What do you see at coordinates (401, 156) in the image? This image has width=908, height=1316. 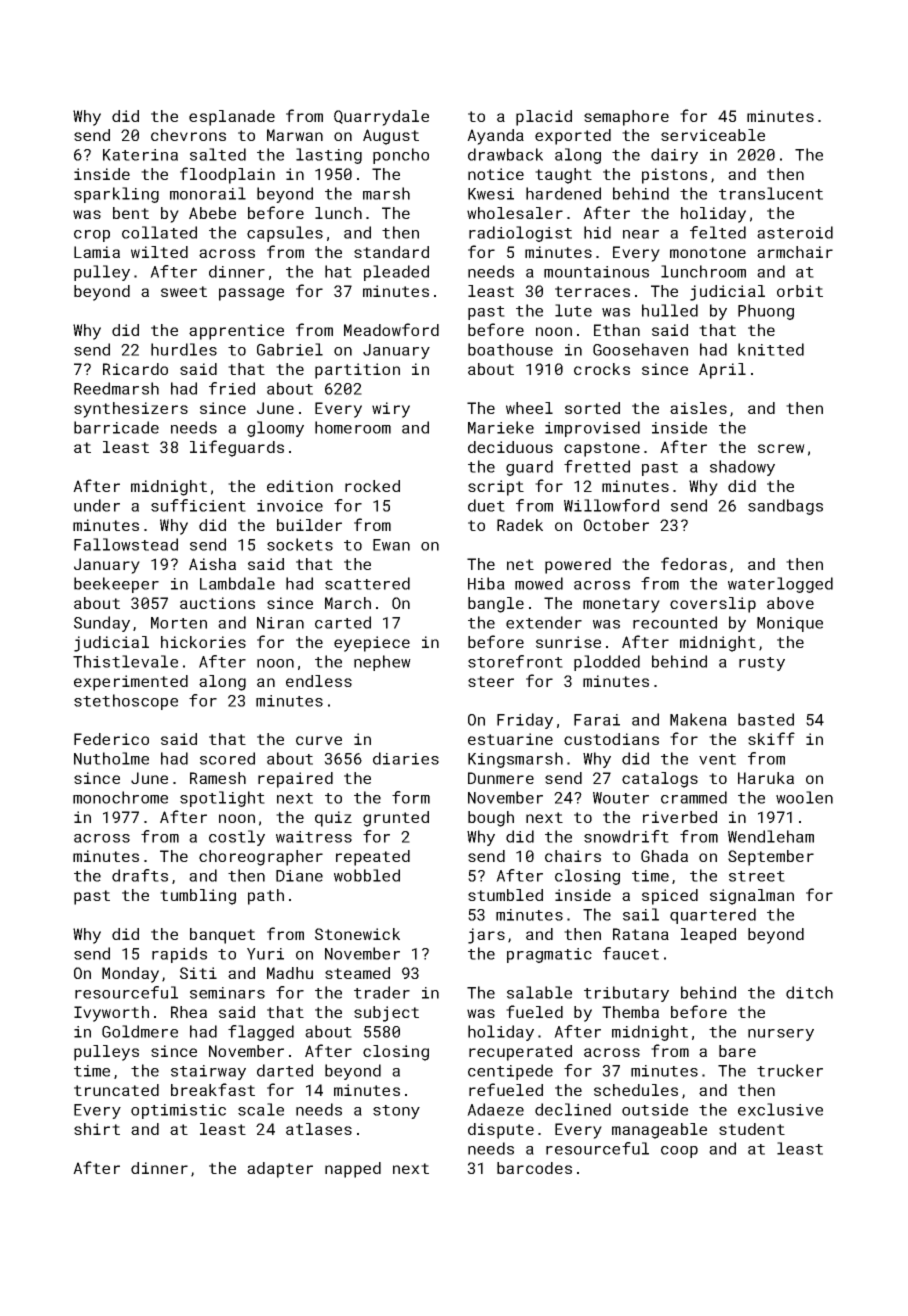 I see `poncho` at bounding box center [401, 156].
